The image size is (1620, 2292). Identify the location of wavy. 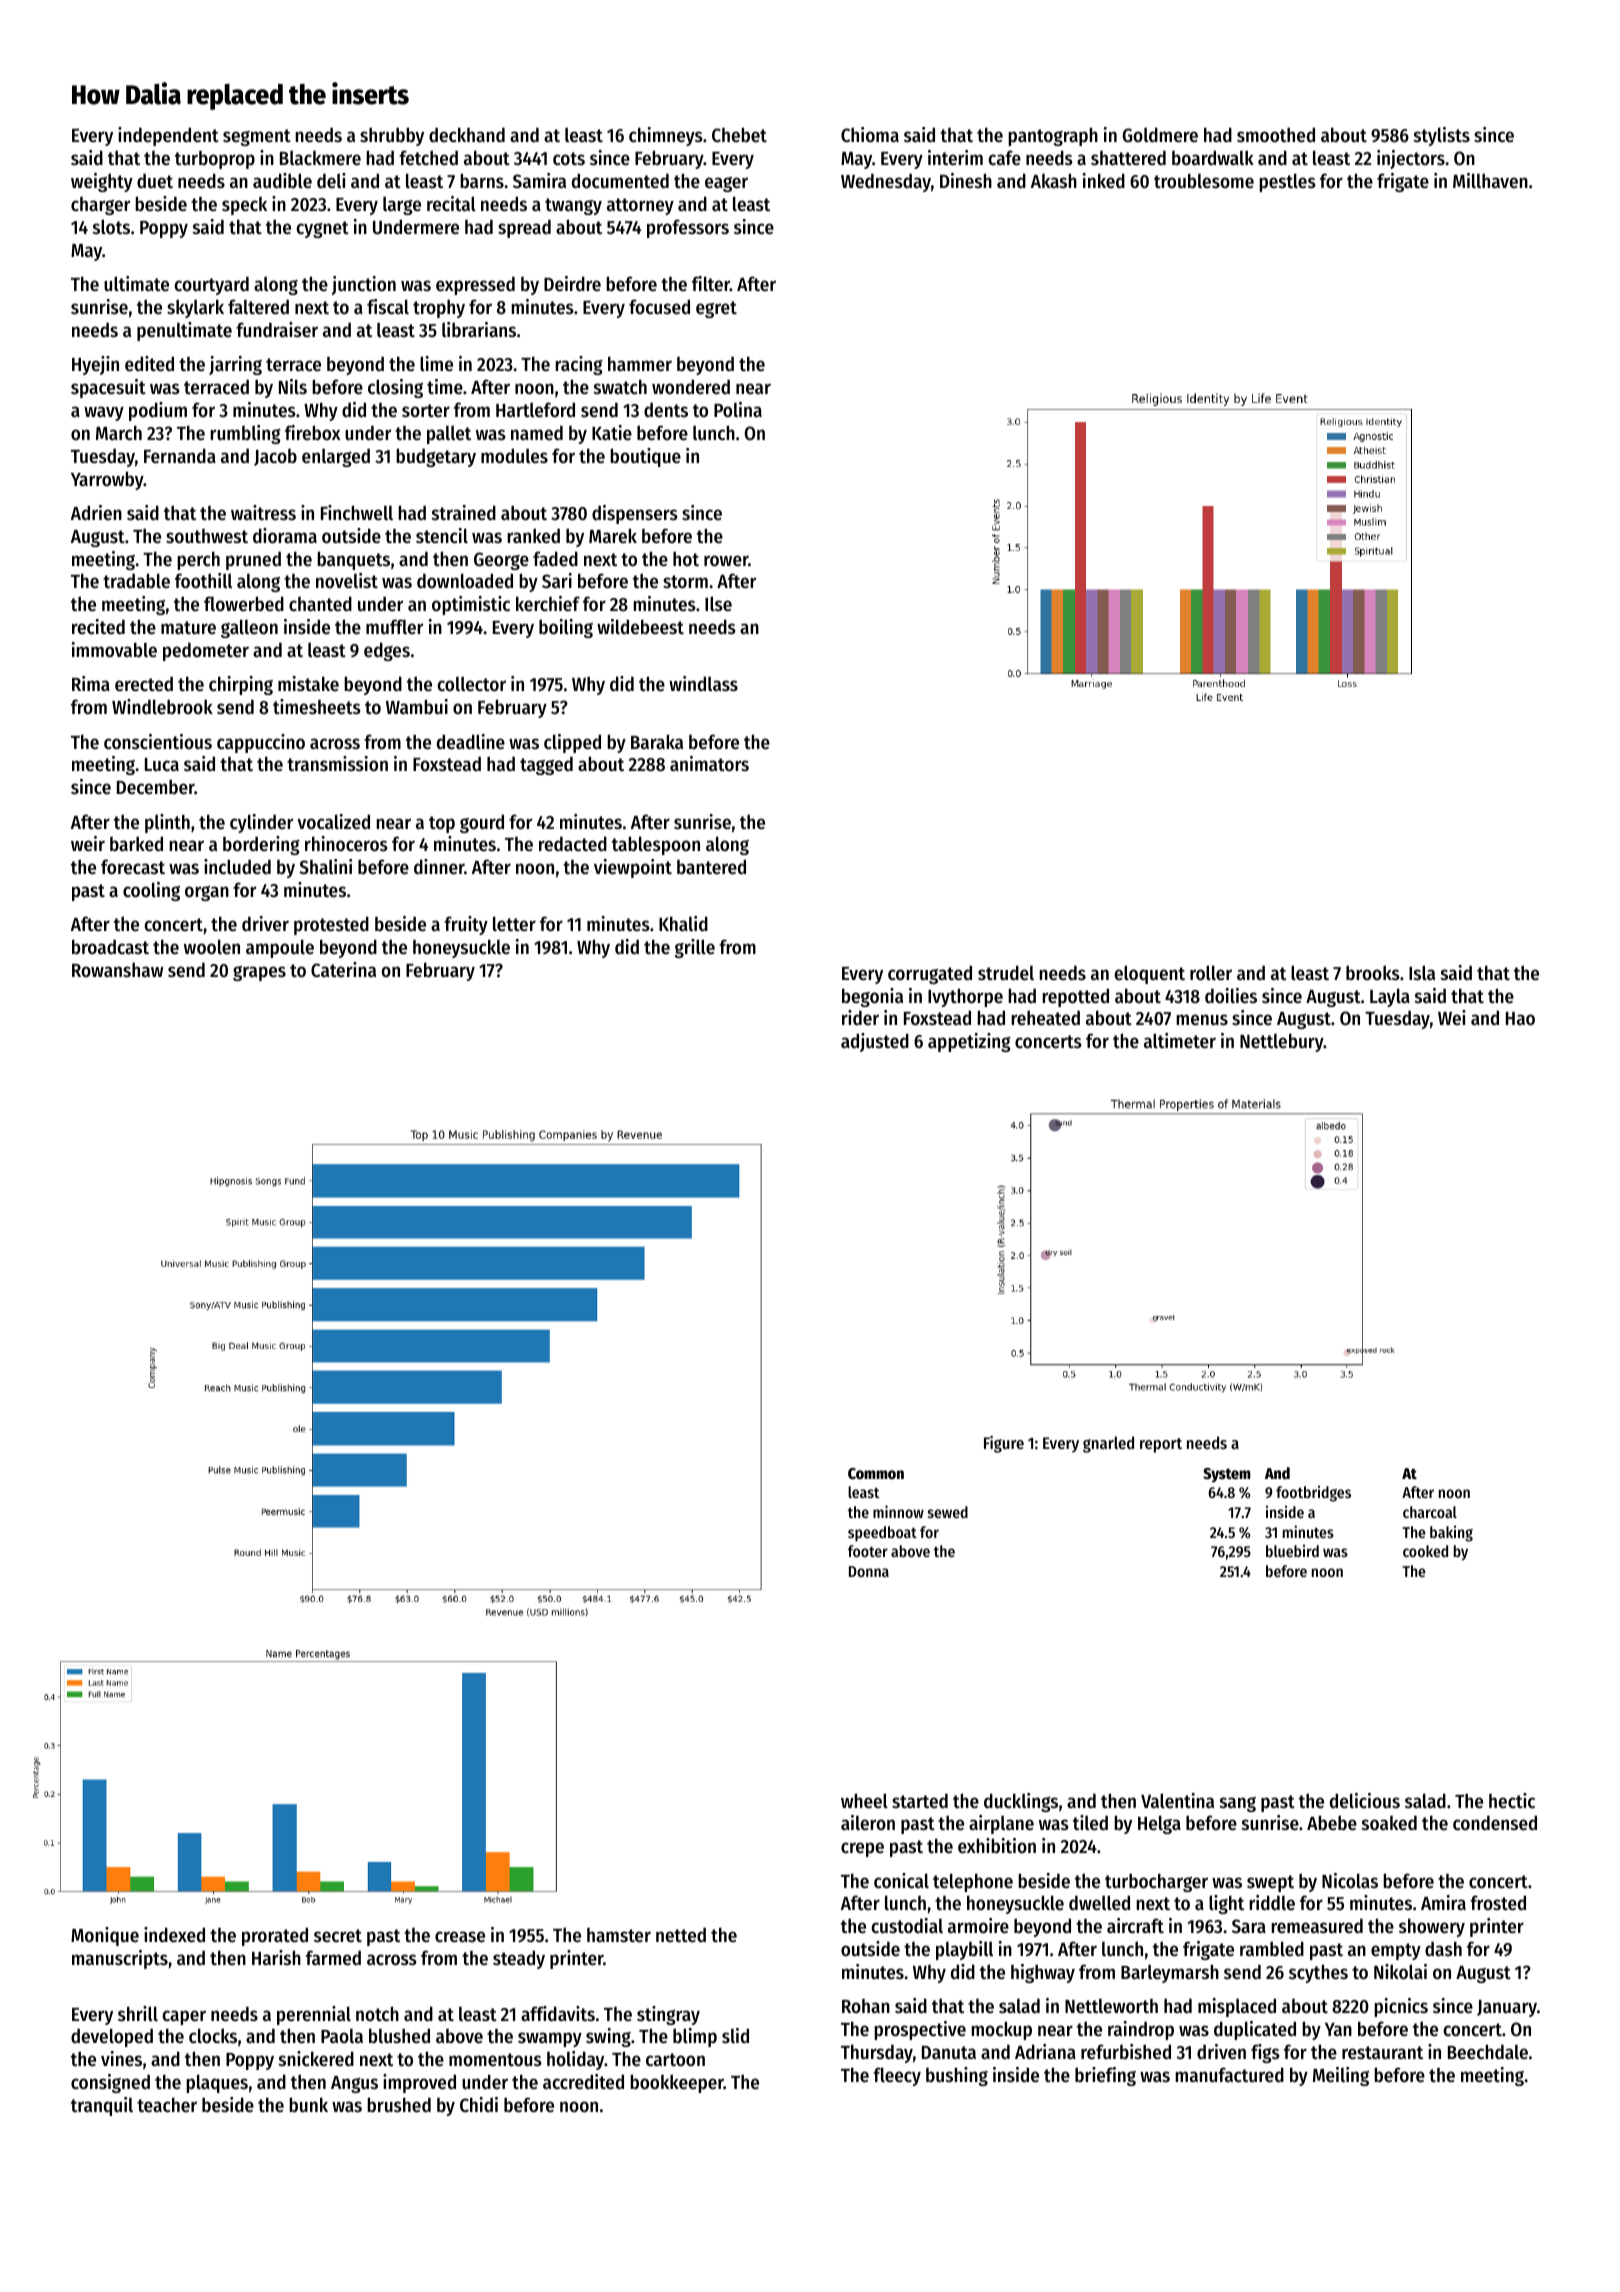
(104, 413).
